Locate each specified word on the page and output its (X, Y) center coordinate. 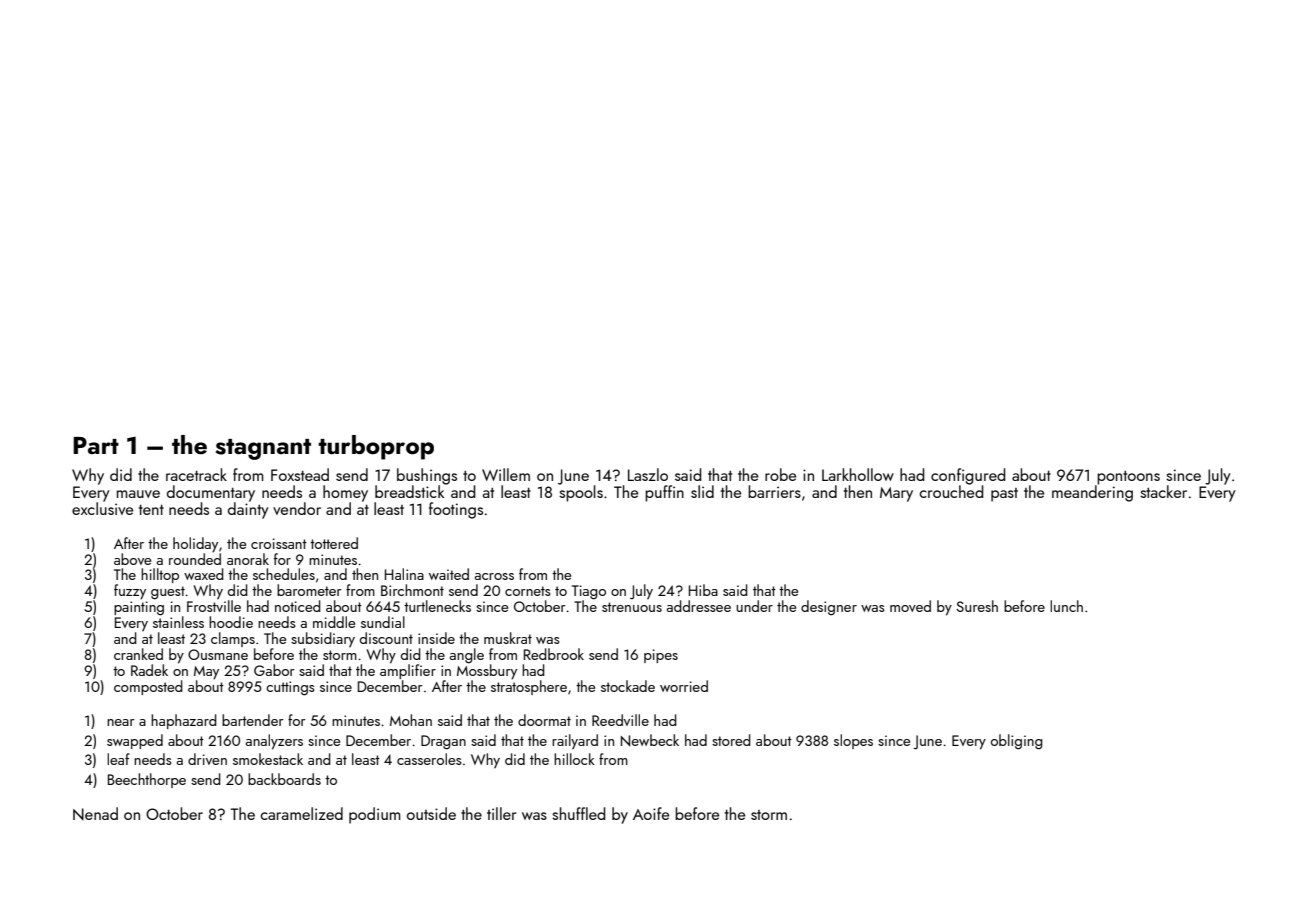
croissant (279, 543)
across (494, 576)
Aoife (651, 813)
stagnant (263, 449)
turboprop (376, 447)
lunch (1066, 606)
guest (168, 593)
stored (731, 740)
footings (456, 510)
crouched (951, 491)
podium (375, 815)
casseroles (429, 759)
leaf (118, 759)
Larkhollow (858, 474)
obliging (1017, 742)
